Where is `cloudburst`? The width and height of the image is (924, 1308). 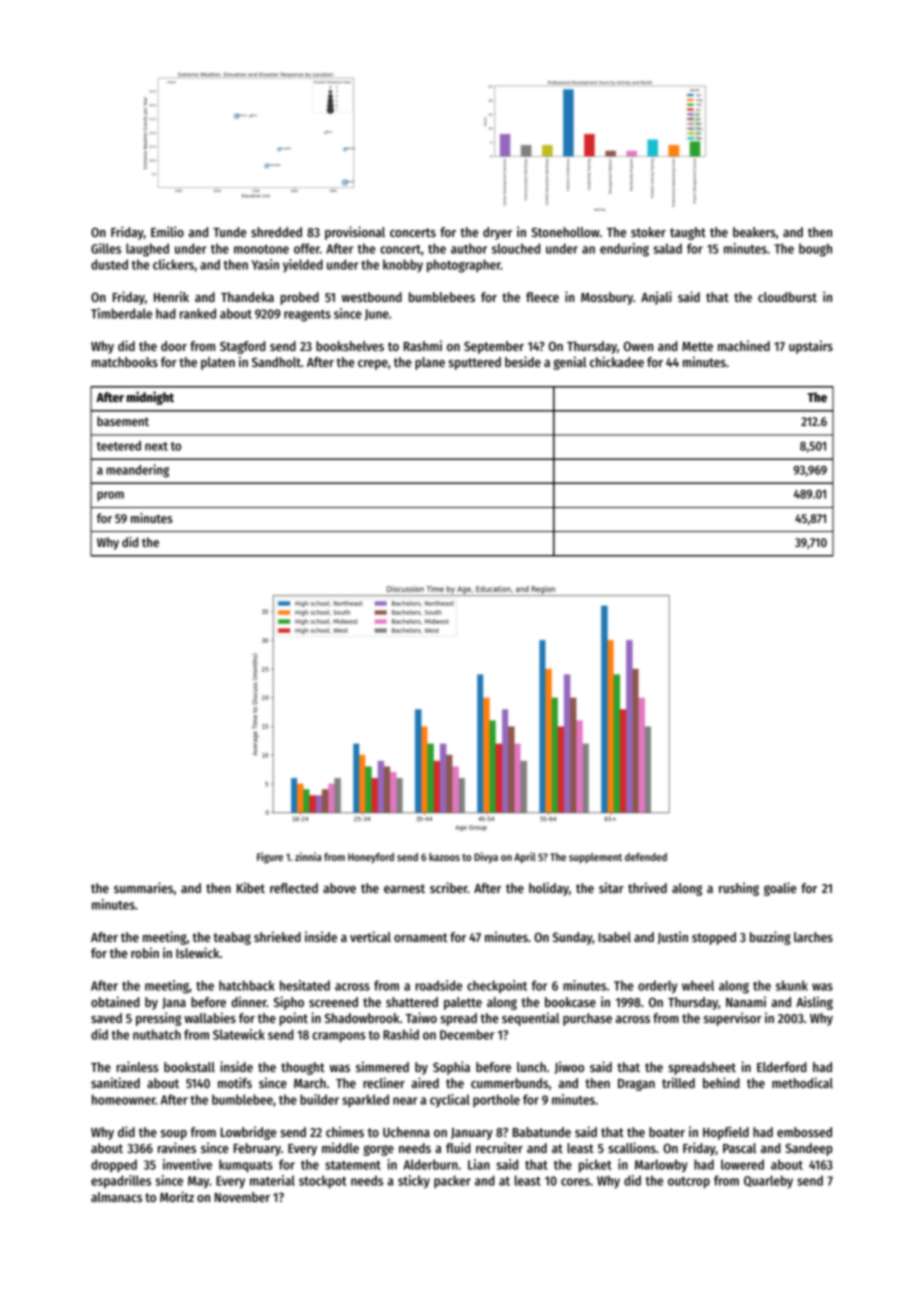 cloudburst is located at coordinates (787, 297).
